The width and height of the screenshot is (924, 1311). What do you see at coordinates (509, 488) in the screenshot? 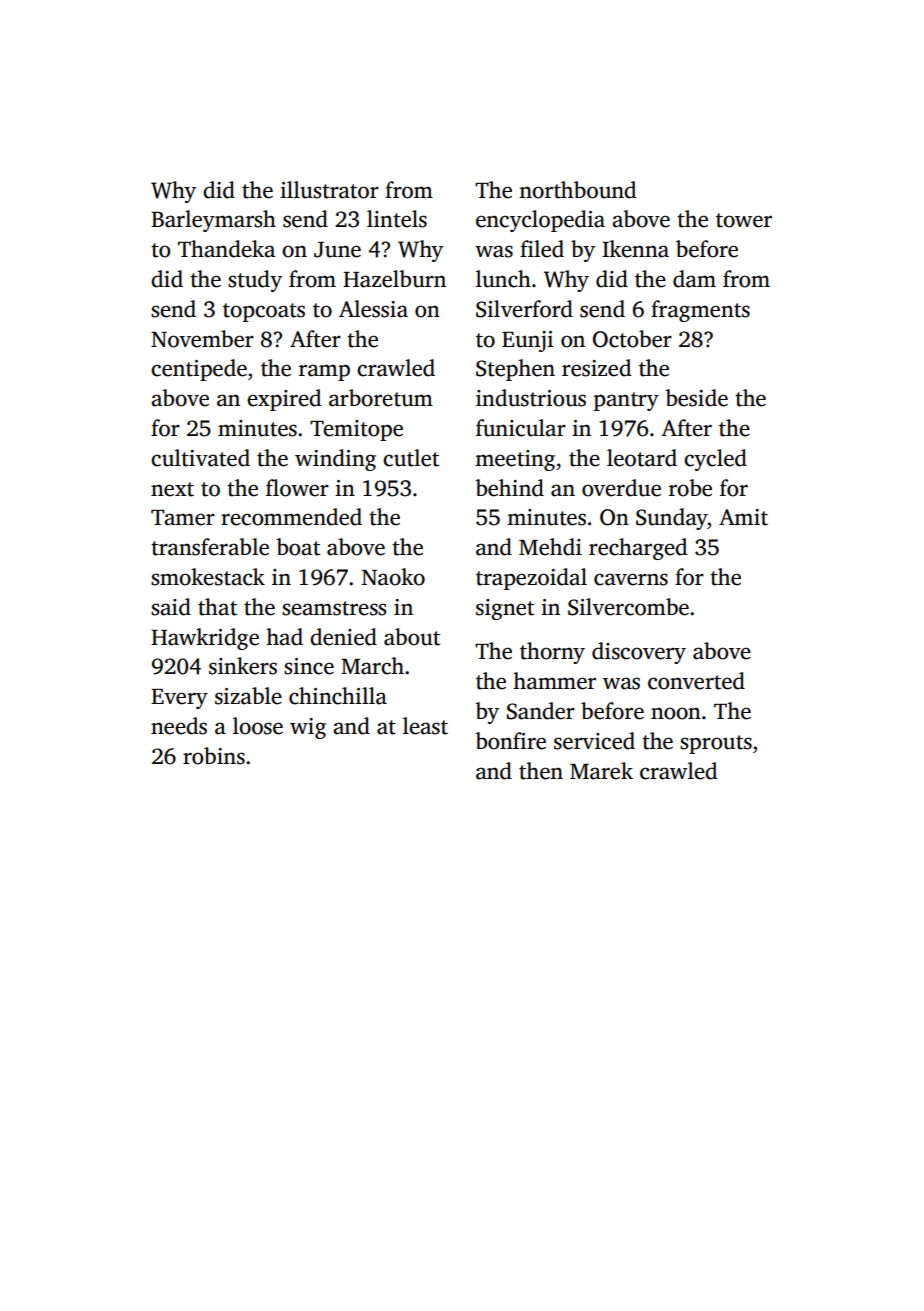
I see `behind` at bounding box center [509, 488].
